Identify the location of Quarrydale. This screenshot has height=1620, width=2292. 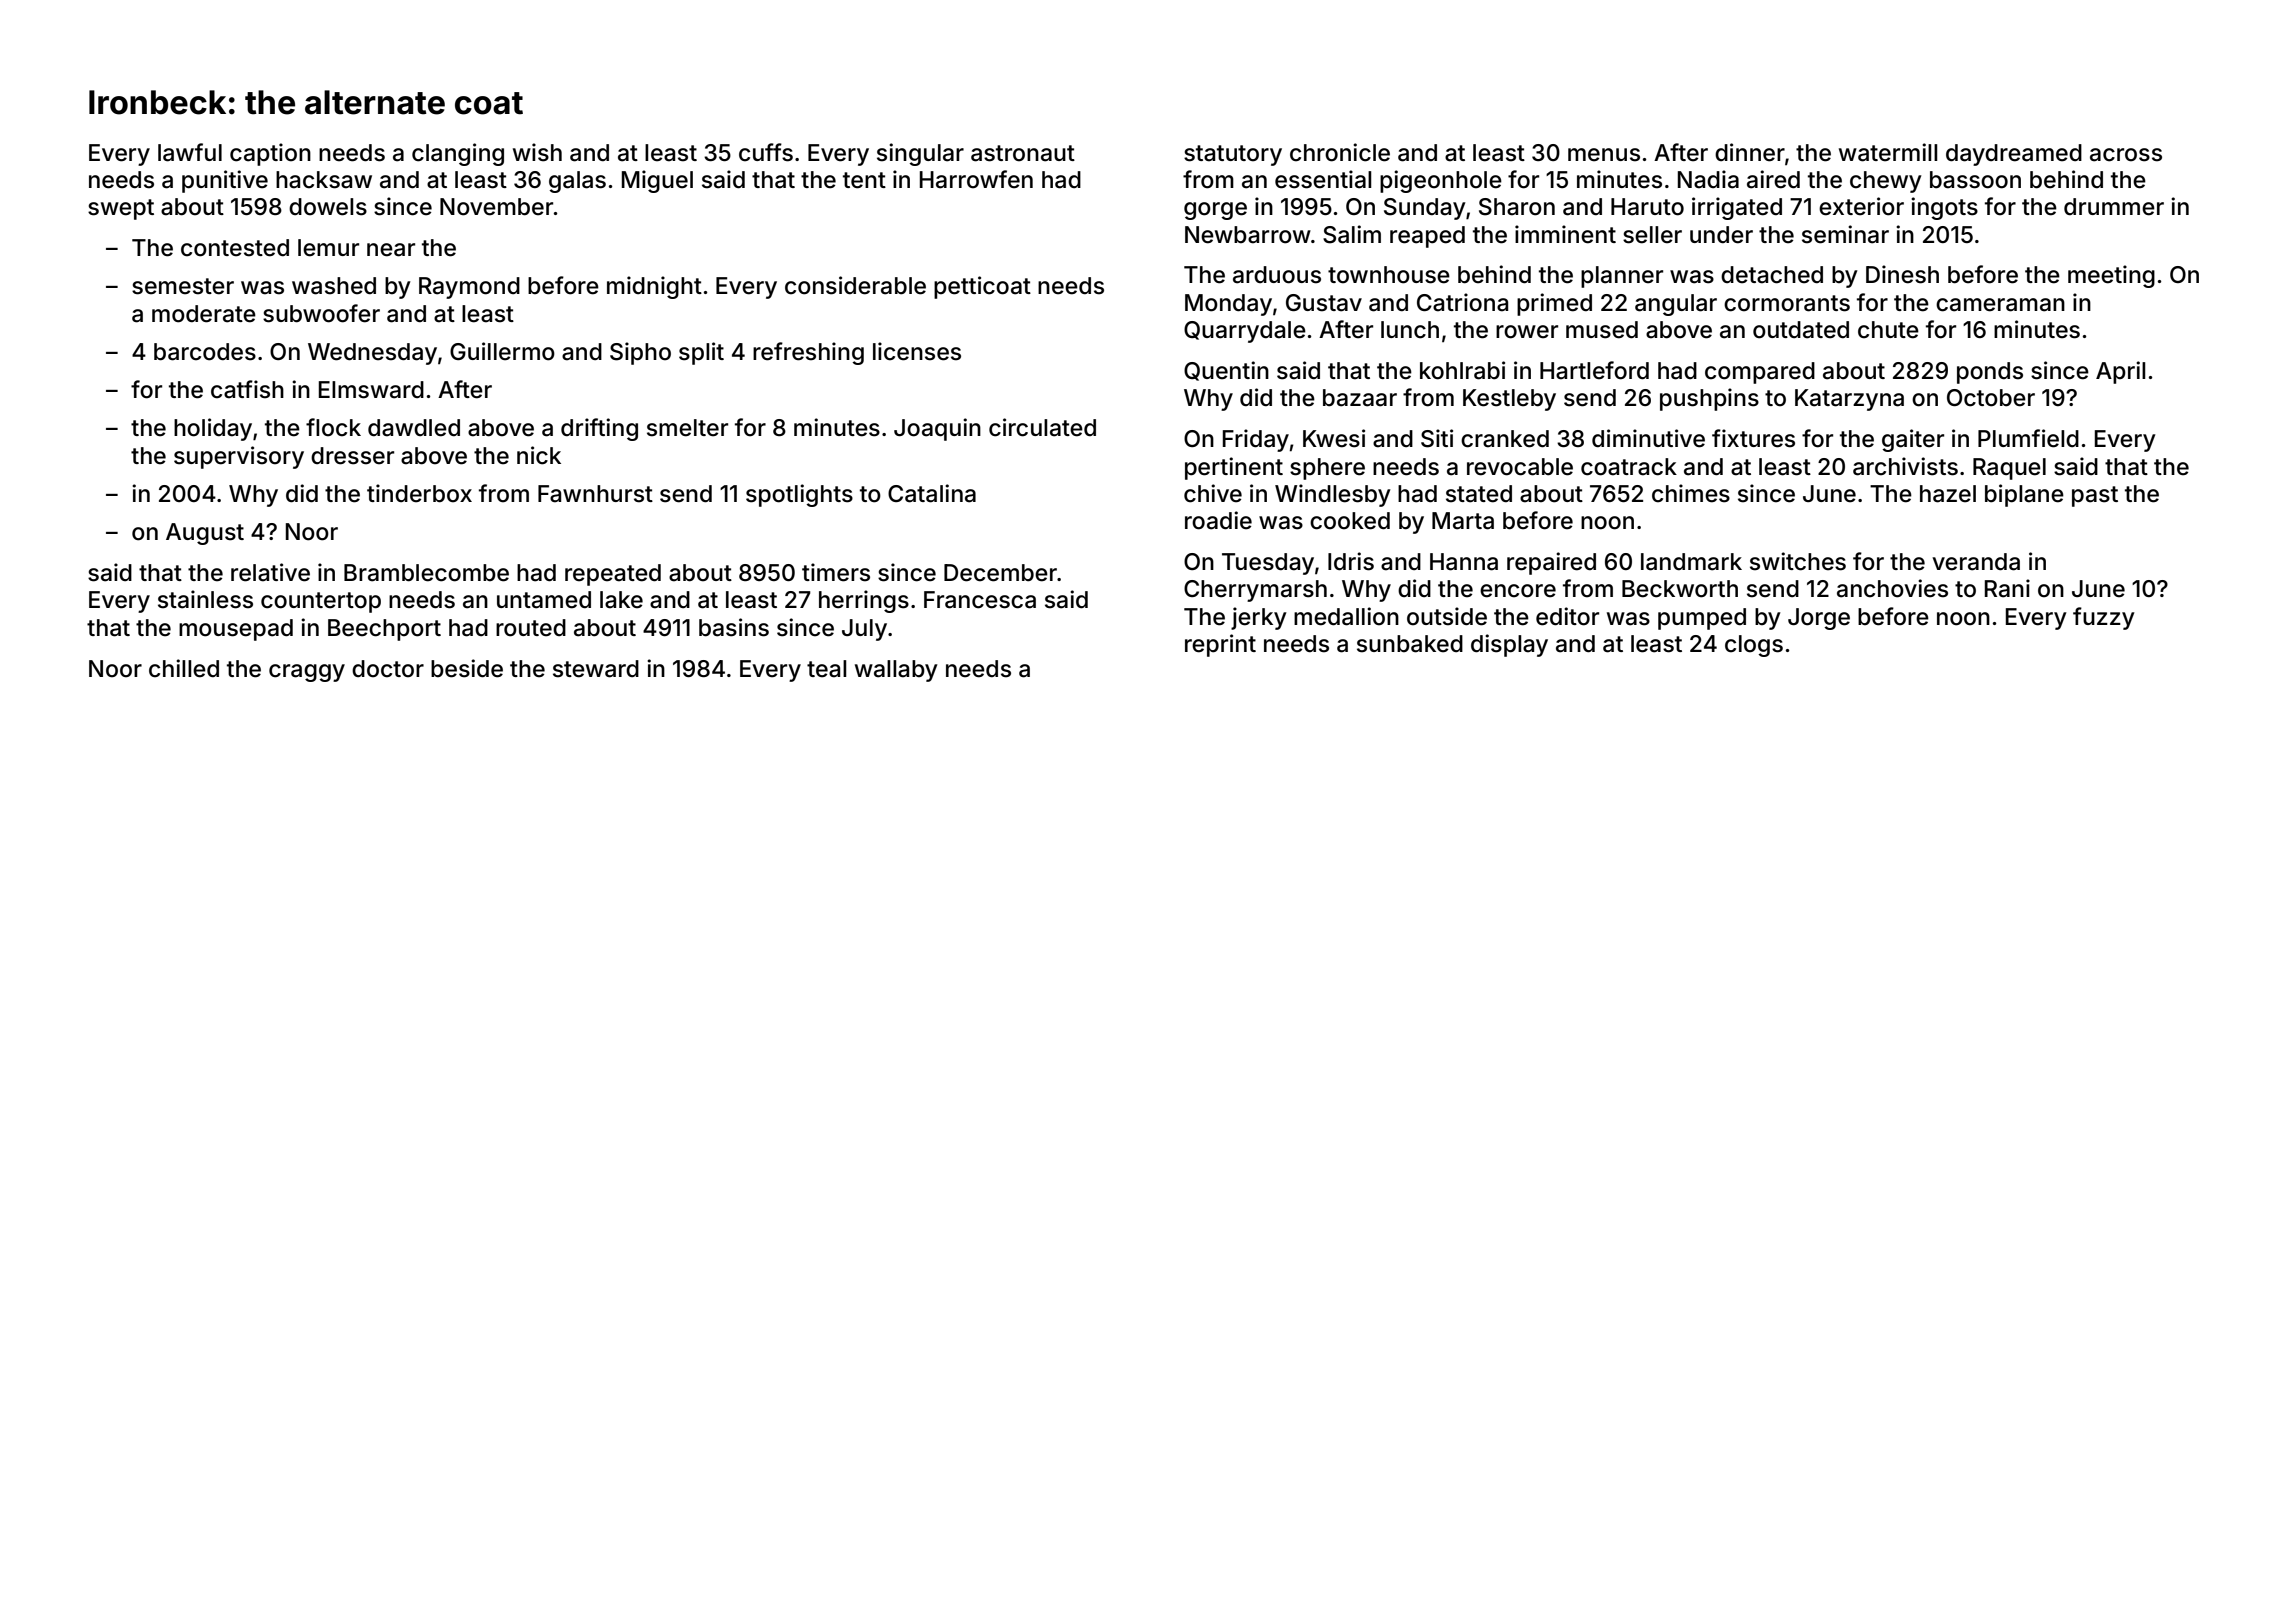
(1245, 332).
